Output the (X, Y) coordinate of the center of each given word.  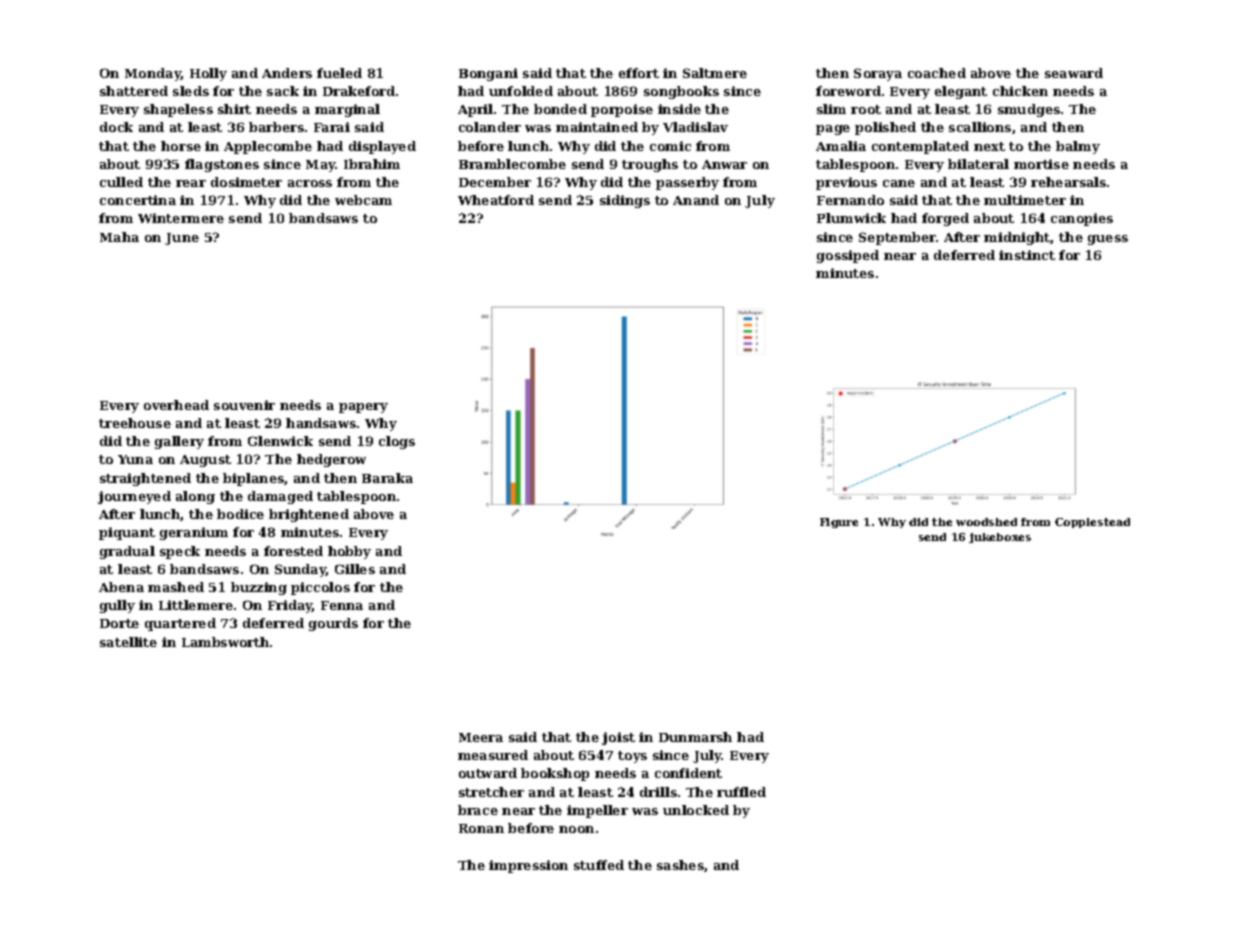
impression (528, 866)
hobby (349, 552)
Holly (208, 74)
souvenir (244, 405)
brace (478, 810)
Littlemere (196, 605)
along (195, 497)
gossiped (848, 256)
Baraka (387, 478)
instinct (1027, 255)
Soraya (878, 74)
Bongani (488, 74)
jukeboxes (1000, 538)
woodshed (986, 522)
